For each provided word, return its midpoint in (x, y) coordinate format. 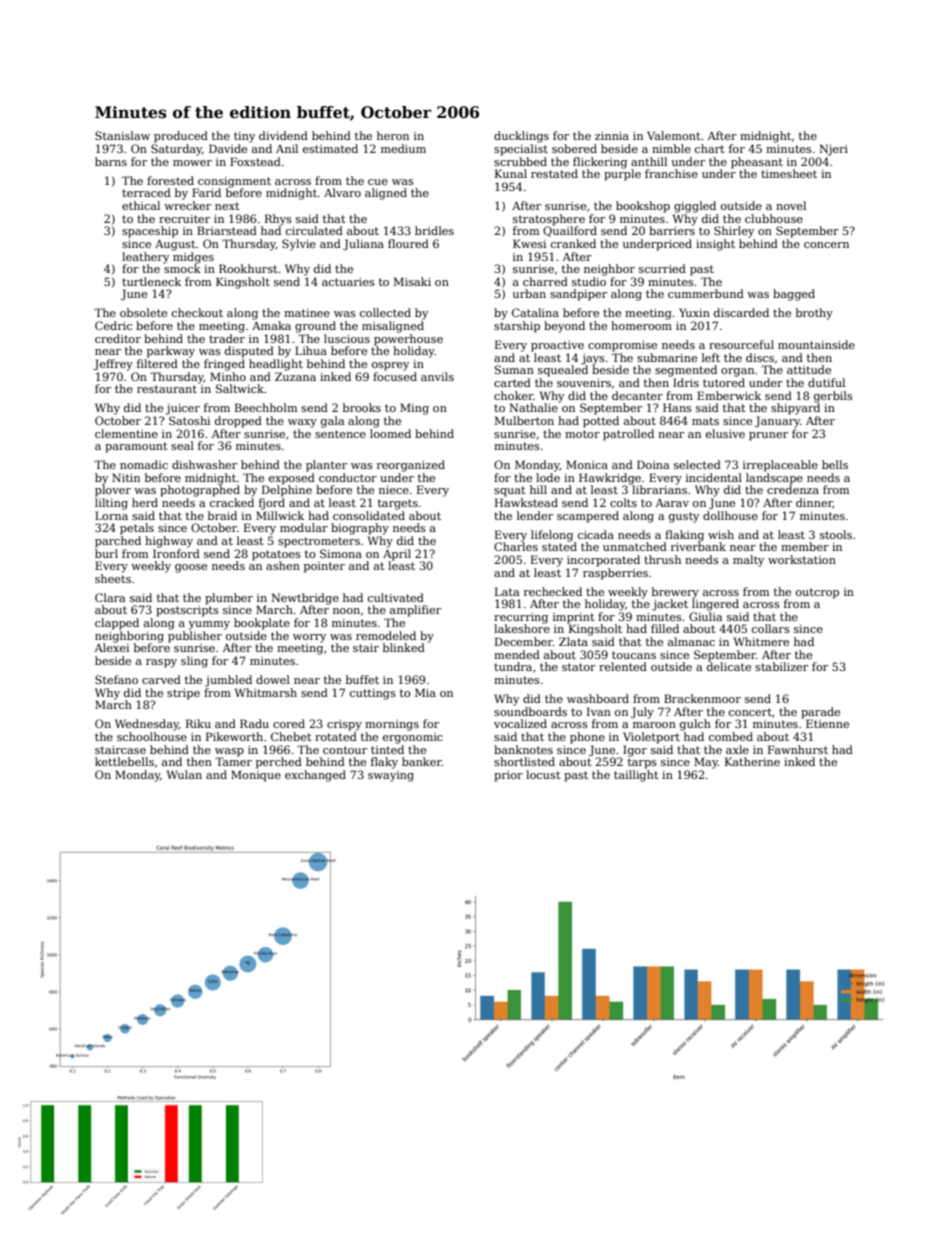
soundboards (530, 711)
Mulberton (524, 420)
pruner (768, 436)
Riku (198, 723)
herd (145, 502)
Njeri (833, 150)
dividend (283, 135)
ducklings (521, 137)
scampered (588, 517)
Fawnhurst (798, 749)
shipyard (795, 409)
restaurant (167, 389)
